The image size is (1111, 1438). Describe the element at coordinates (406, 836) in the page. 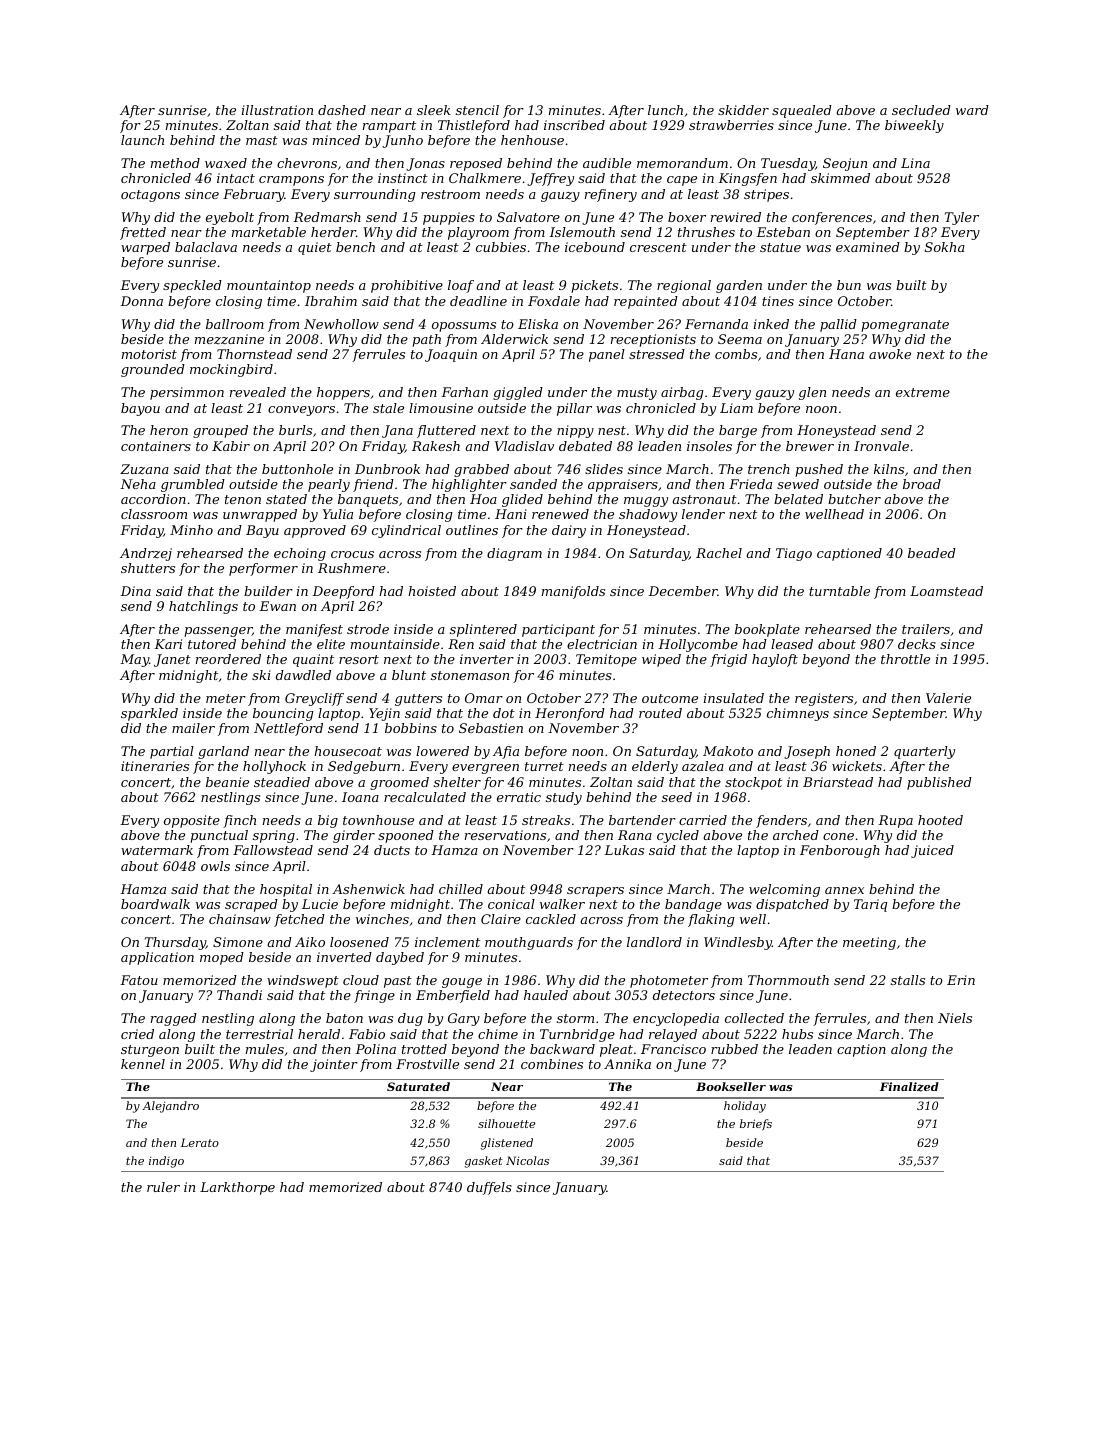

I see `spooned` at that location.
